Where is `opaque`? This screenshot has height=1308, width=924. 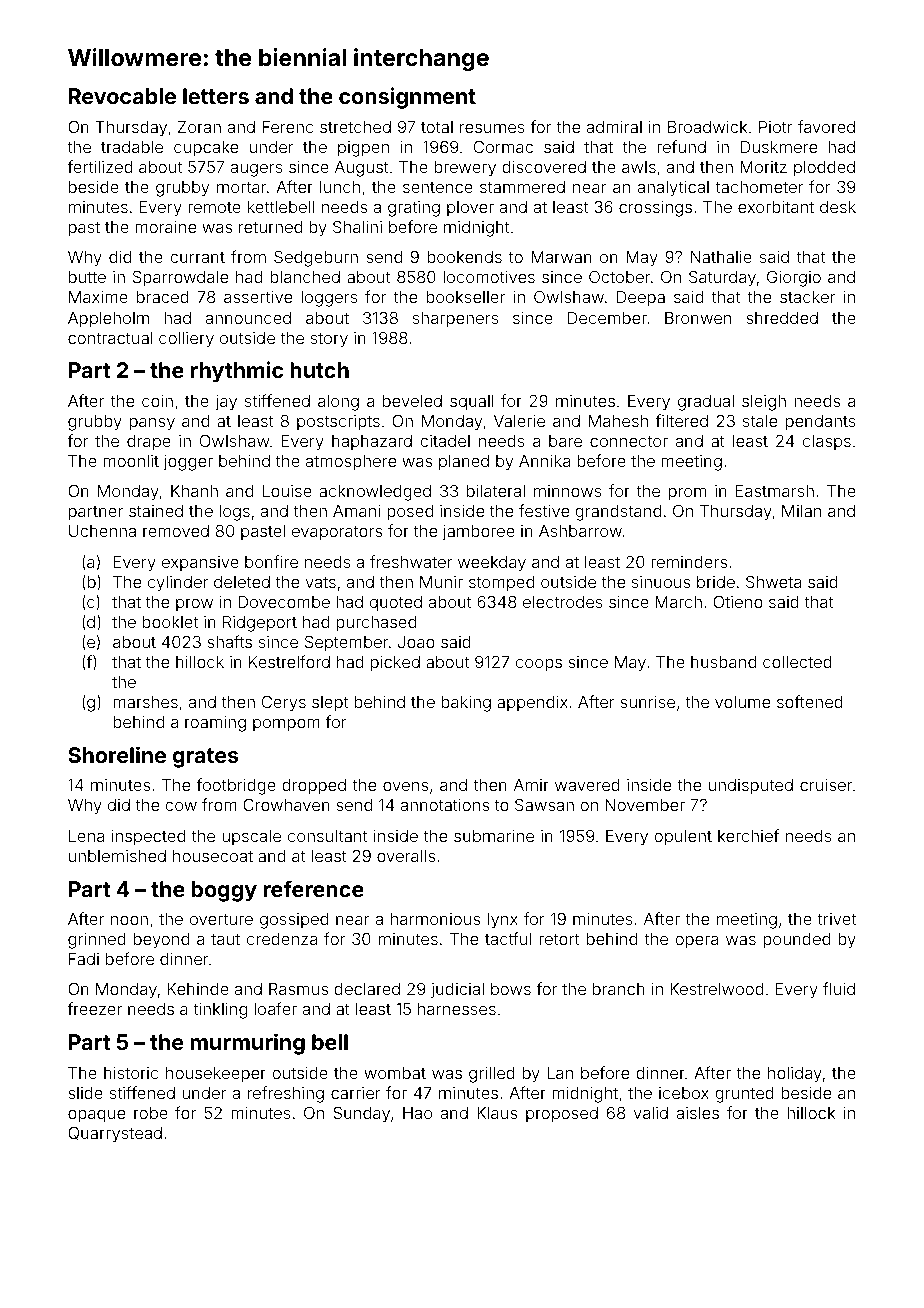
opaque is located at coordinates (96, 1116).
